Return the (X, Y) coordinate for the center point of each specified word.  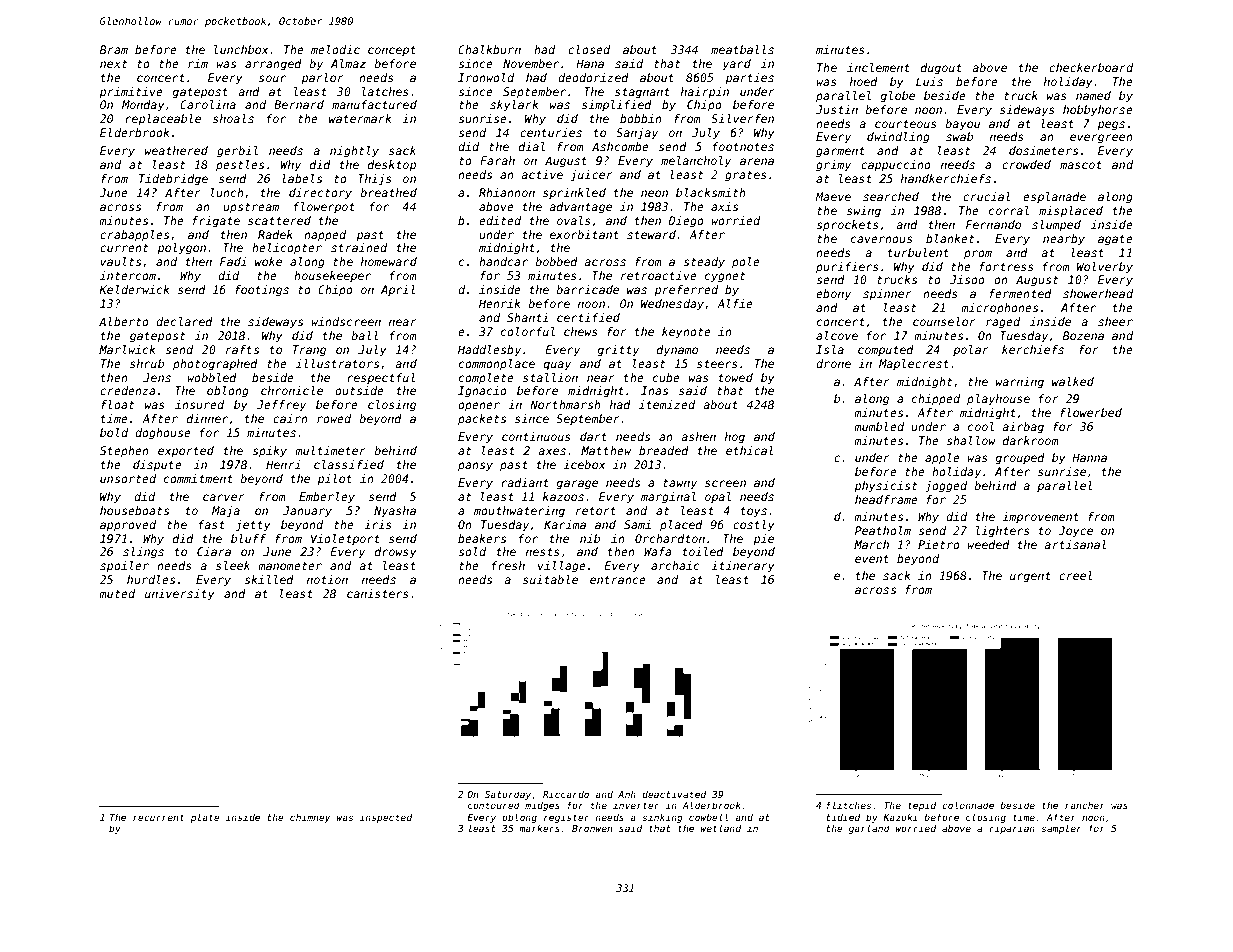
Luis (929, 81)
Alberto (124, 321)
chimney (310, 818)
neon (654, 193)
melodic (335, 49)
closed (589, 49)
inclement (878, 67)
